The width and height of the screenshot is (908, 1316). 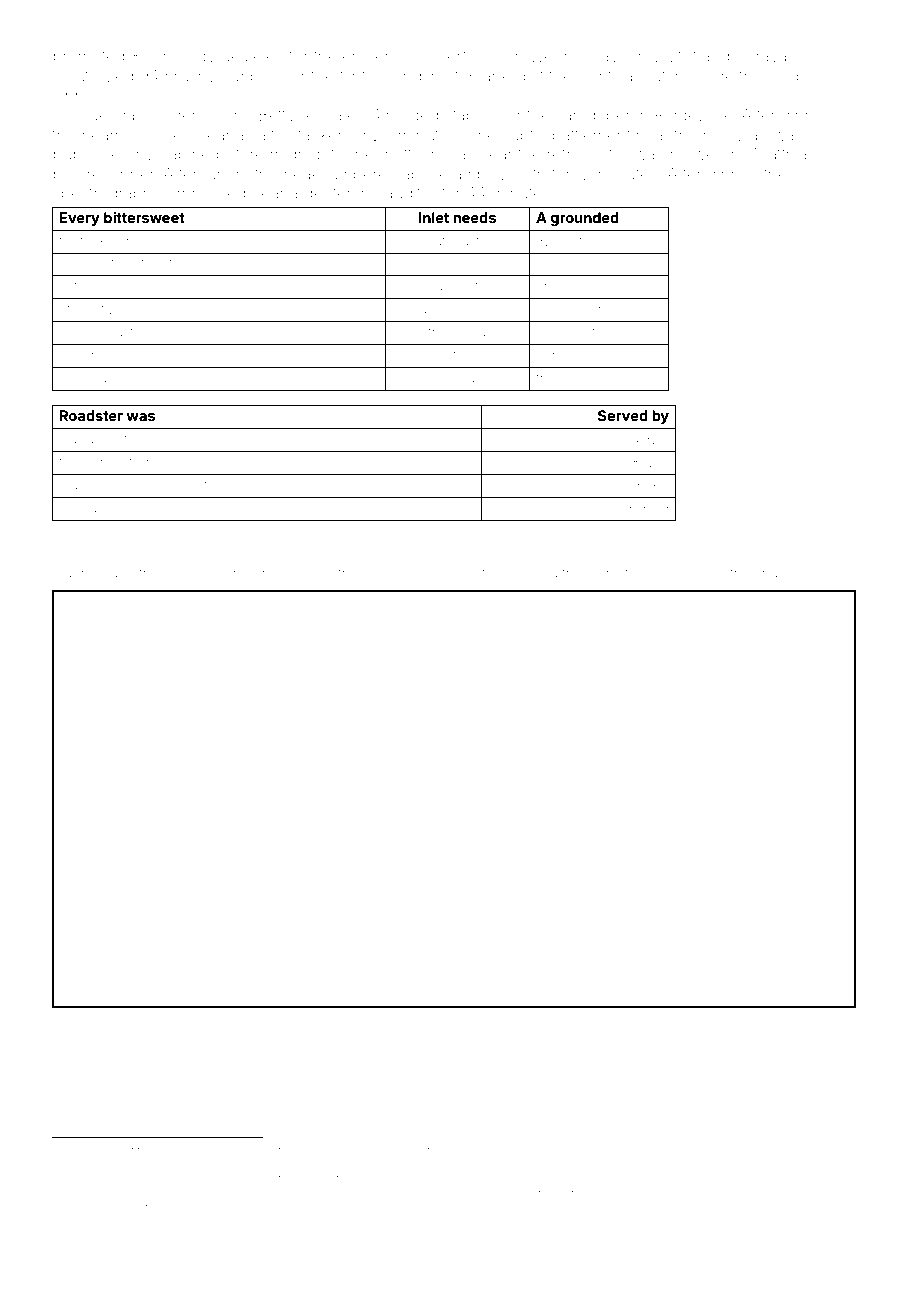 I want to click on Katie, so click(x=199, y=1208).
